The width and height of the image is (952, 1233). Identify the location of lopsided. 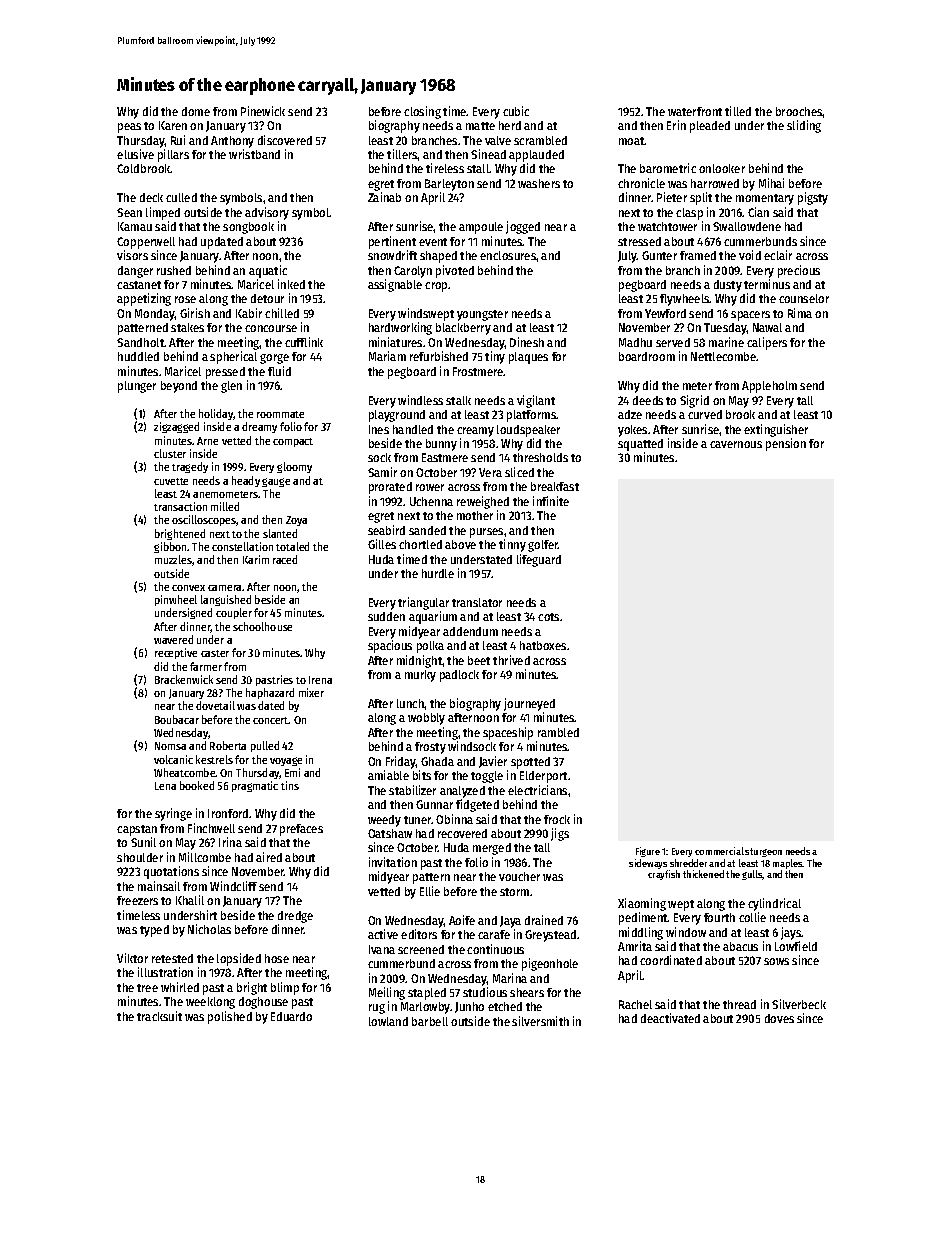
(239, 959).
